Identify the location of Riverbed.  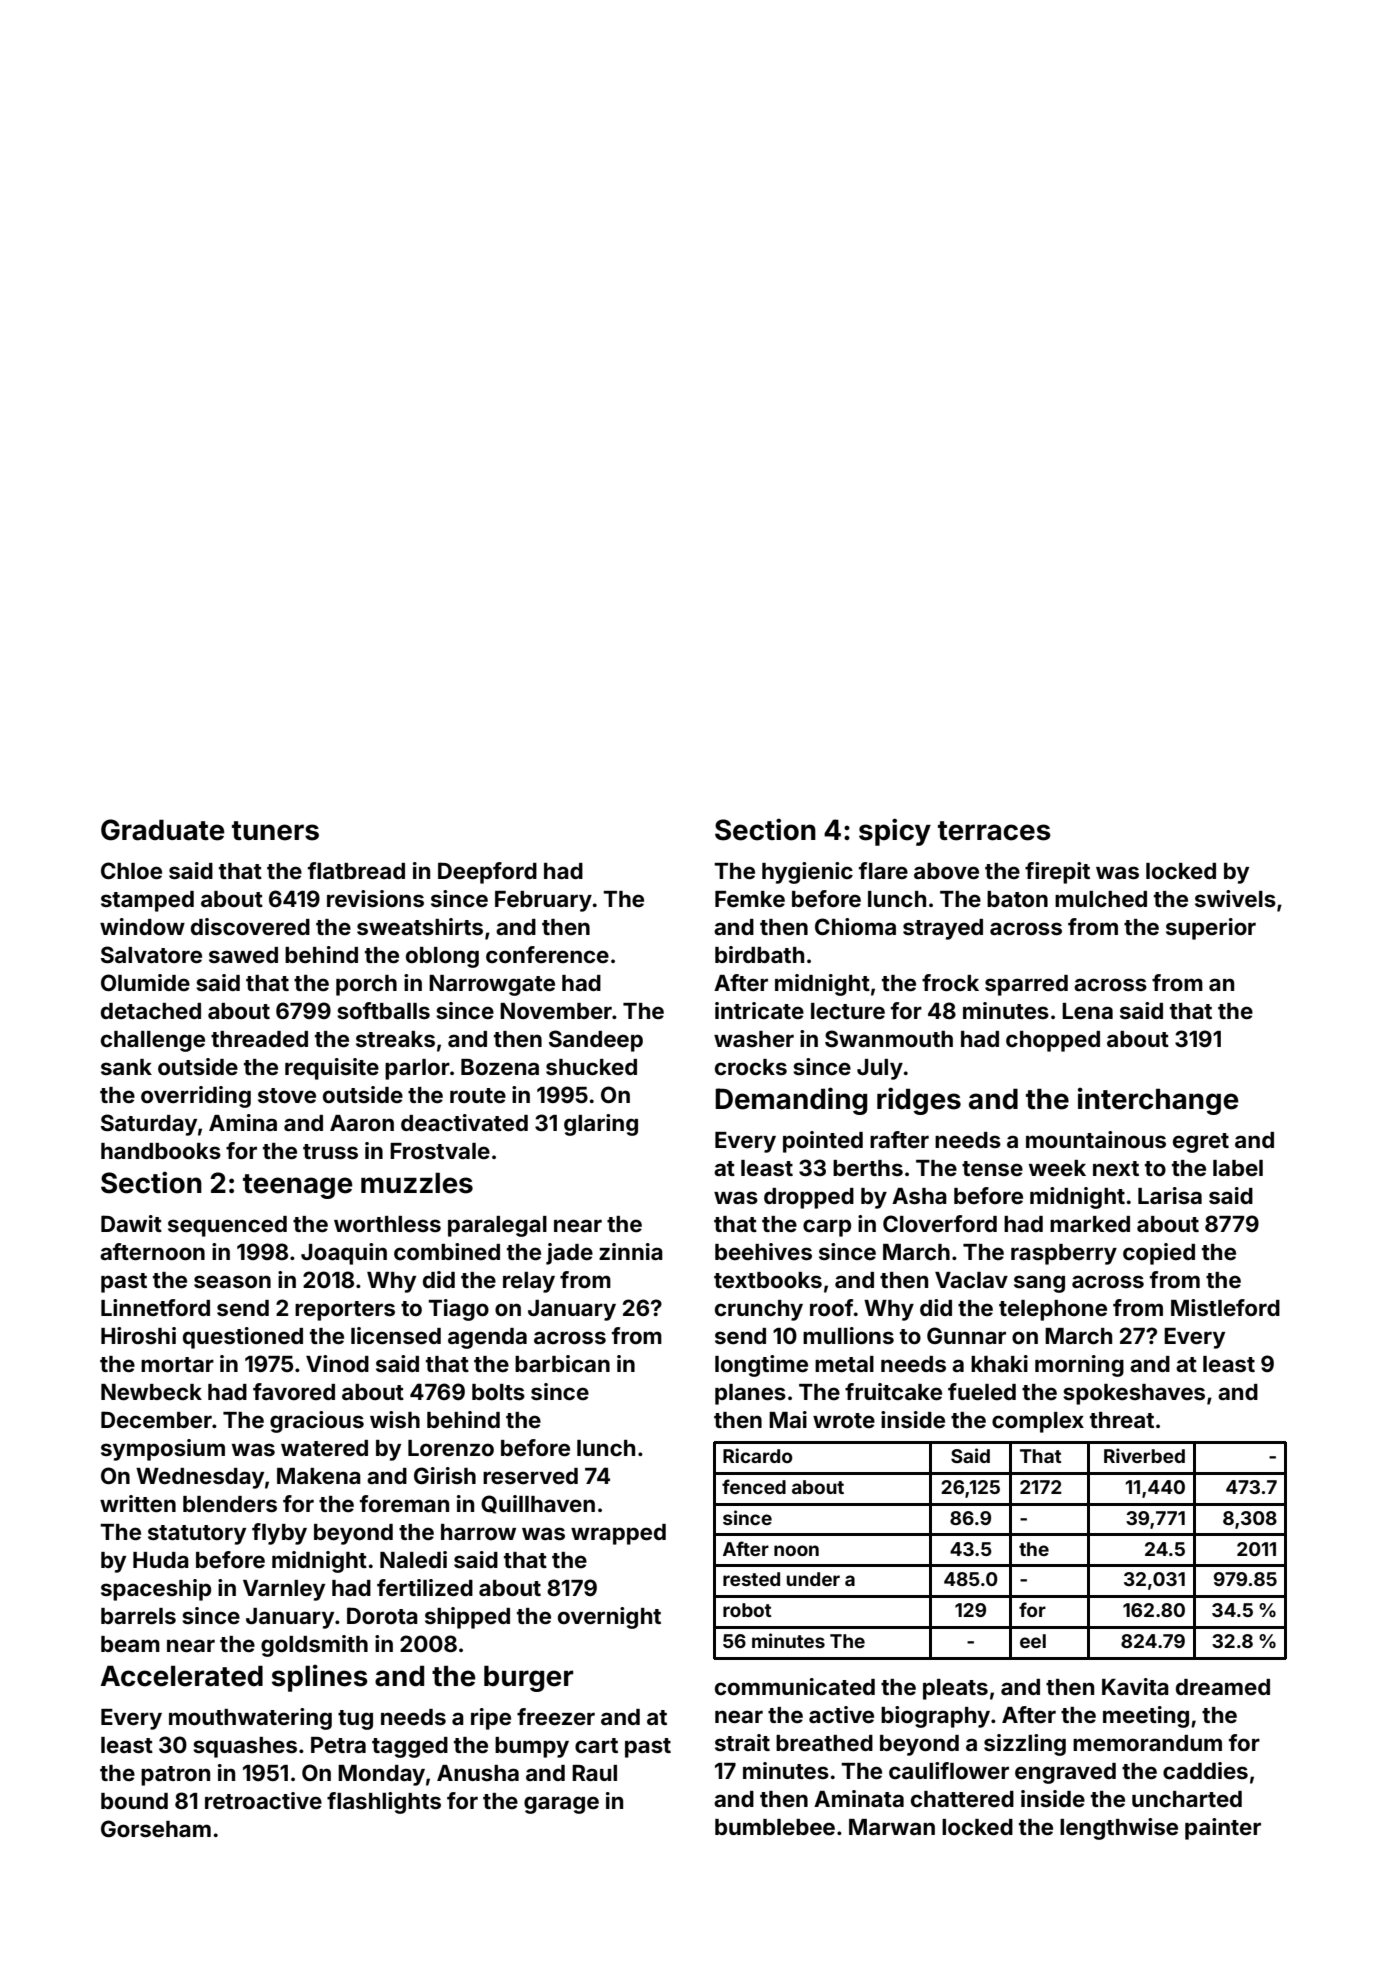
(1144, 1455).
